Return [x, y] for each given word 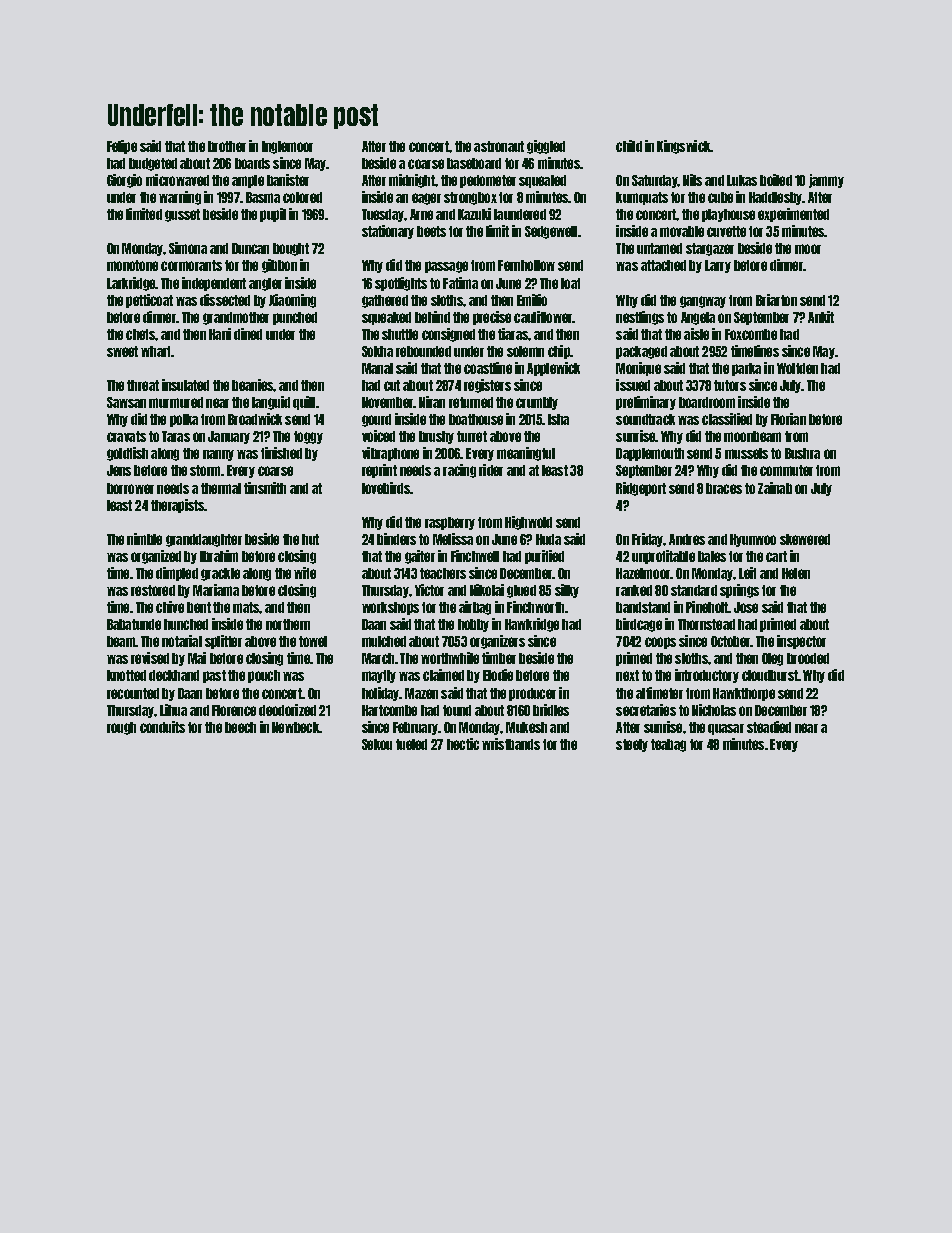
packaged [641, 352]
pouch [264, 676]
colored [302, 197]
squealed [542, 181]
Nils [692, 180]
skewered [805, 539]
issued [633, 385]
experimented [793, 215]
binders [396, 539]
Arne [421, 214]
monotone [132, 265]
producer [532, 694]
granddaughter [204, 540]
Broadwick [255, 419]
